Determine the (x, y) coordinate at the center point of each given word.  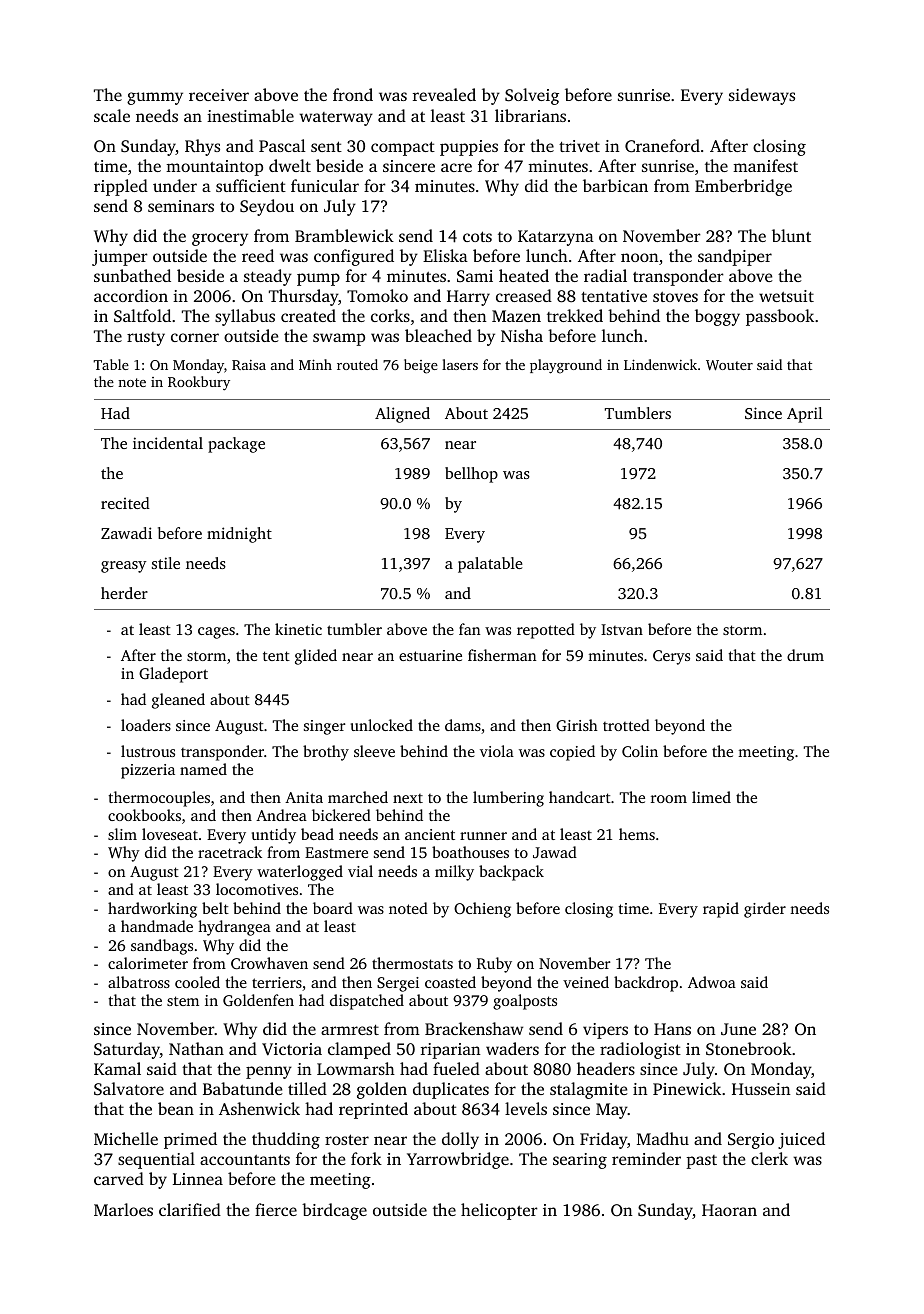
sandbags (162, 947)
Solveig (532, 96)
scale (112, 115)
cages (216, 633)
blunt (791, 235)
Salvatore (129, 1089)
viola (497, 751)
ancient (430, 834)
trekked (575, 315)
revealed (444, 94)
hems (637, 834)
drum (805, 655)
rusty (146, 339)
